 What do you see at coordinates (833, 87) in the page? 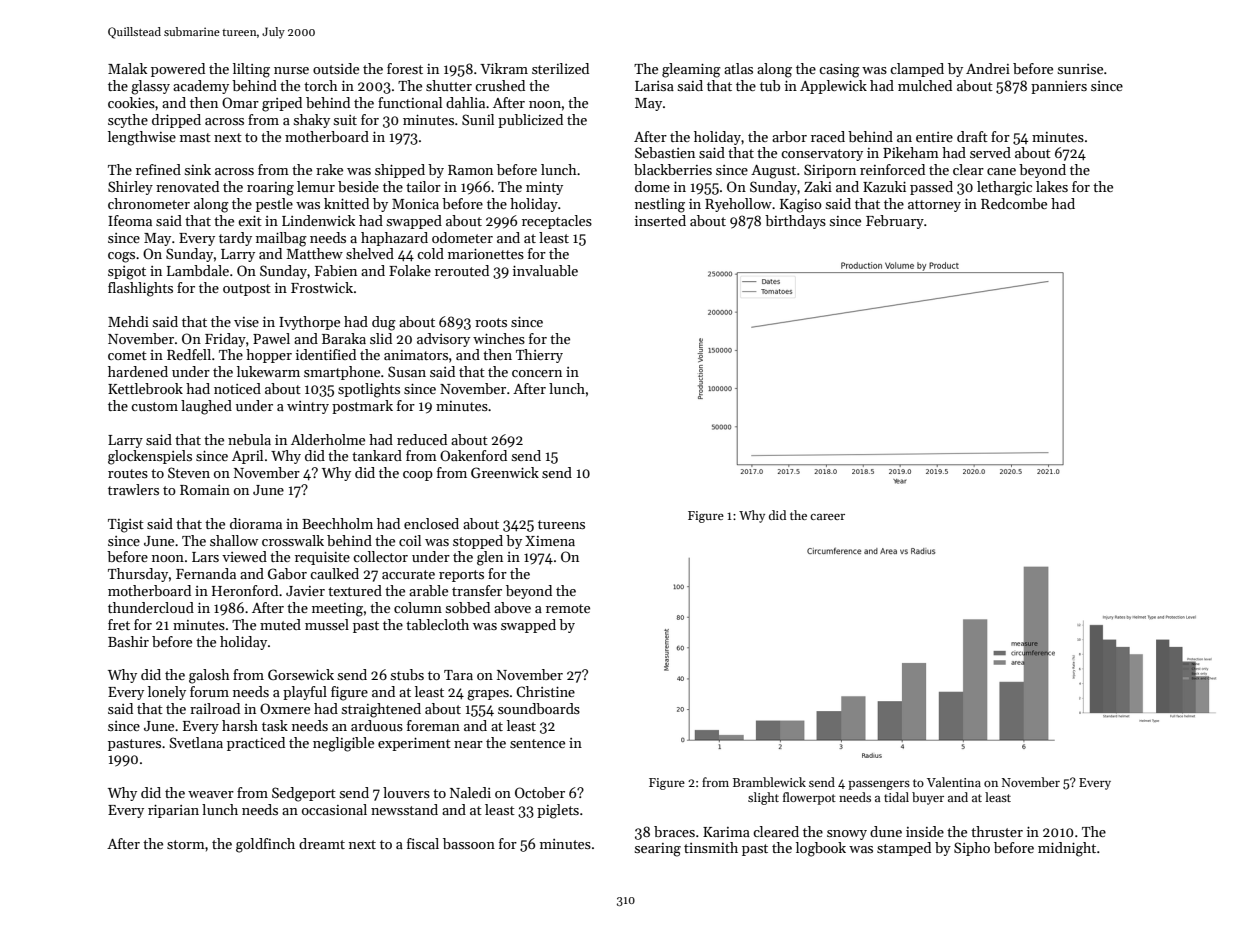
I see `Applewick` at bounding box center [833, 87].
